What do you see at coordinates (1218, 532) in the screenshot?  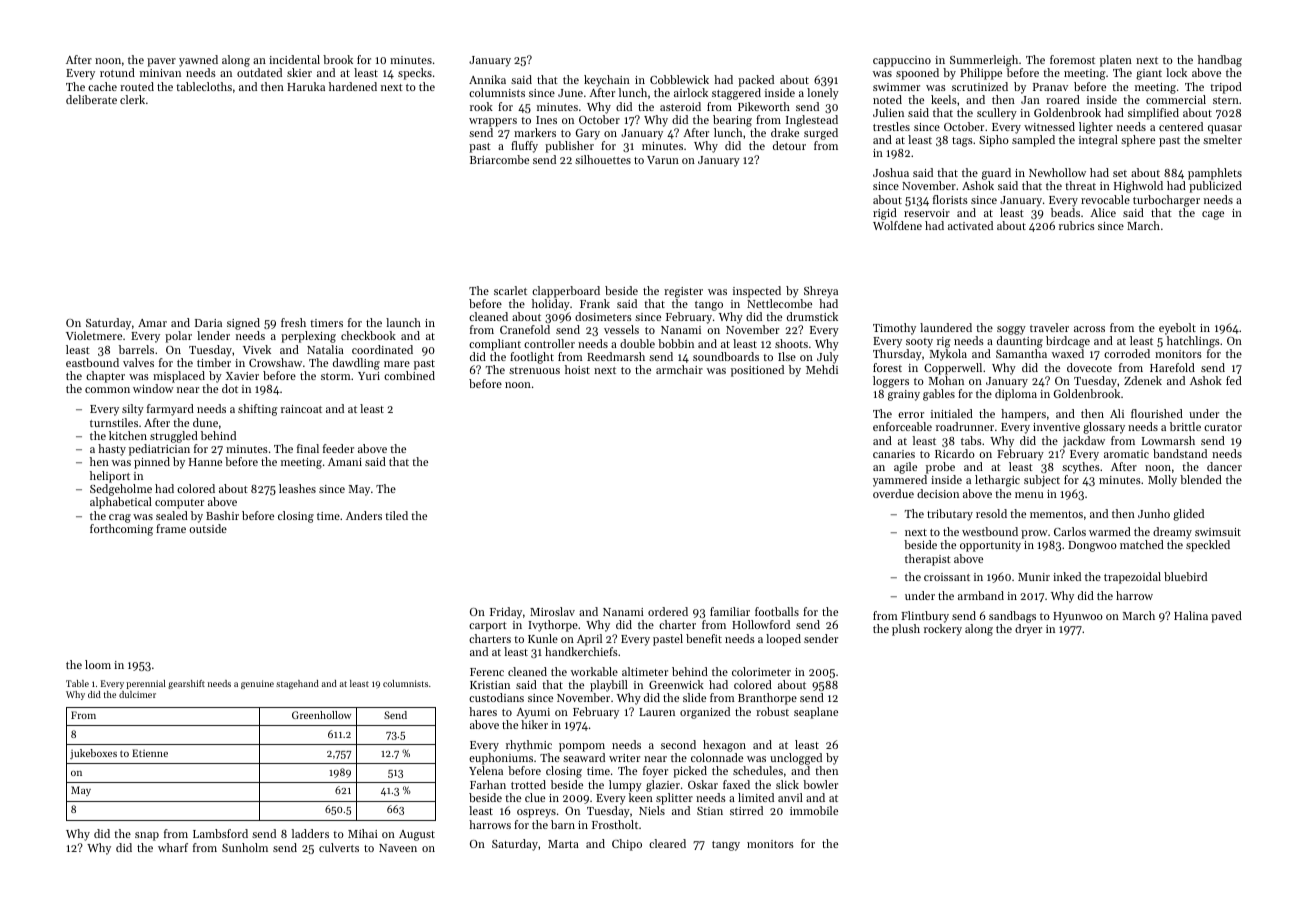 I see `swimsuit` at bounding box center [1218, 532].
